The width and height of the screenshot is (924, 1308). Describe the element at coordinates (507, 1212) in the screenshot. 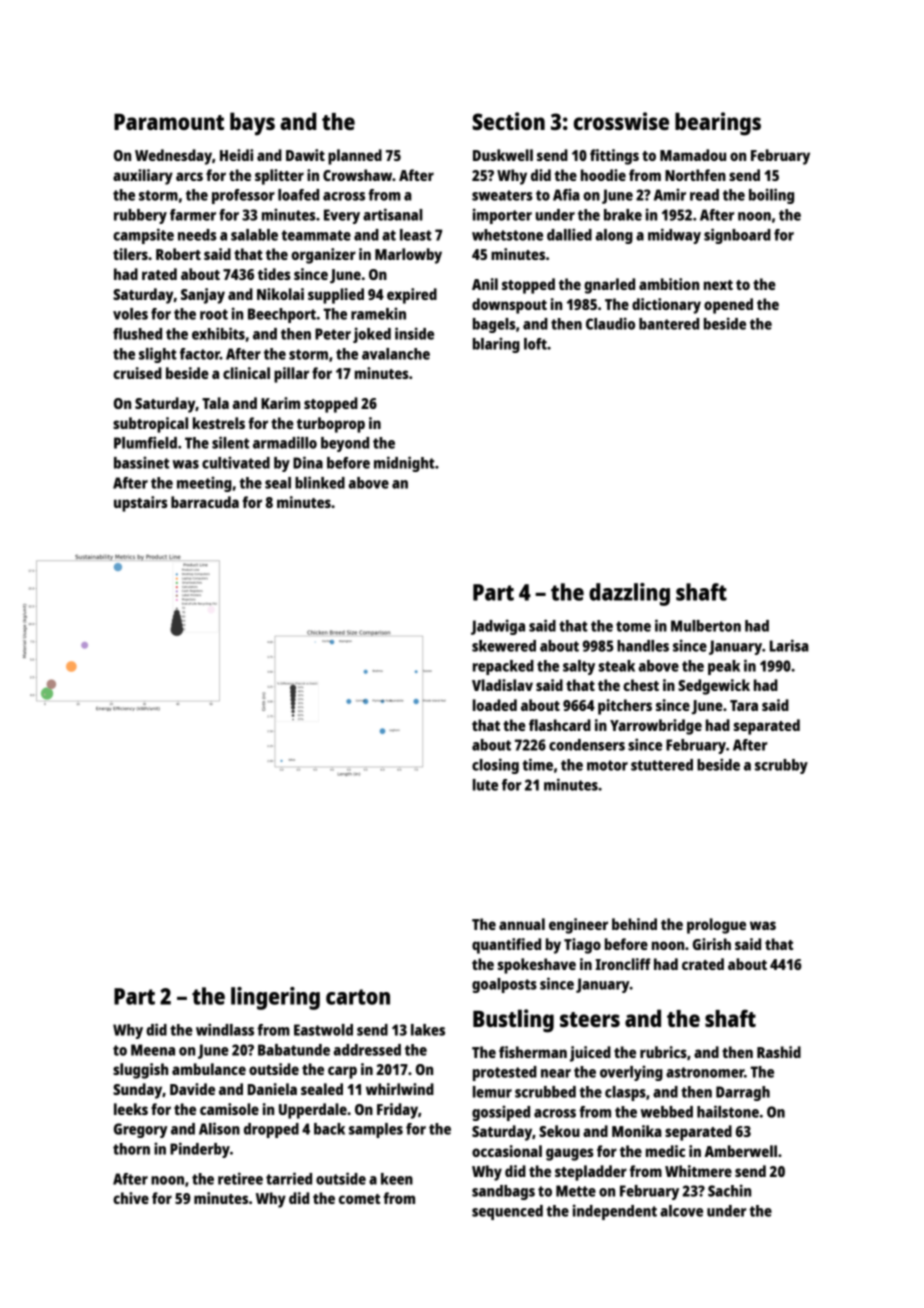

I see `sequenced` at that location.
